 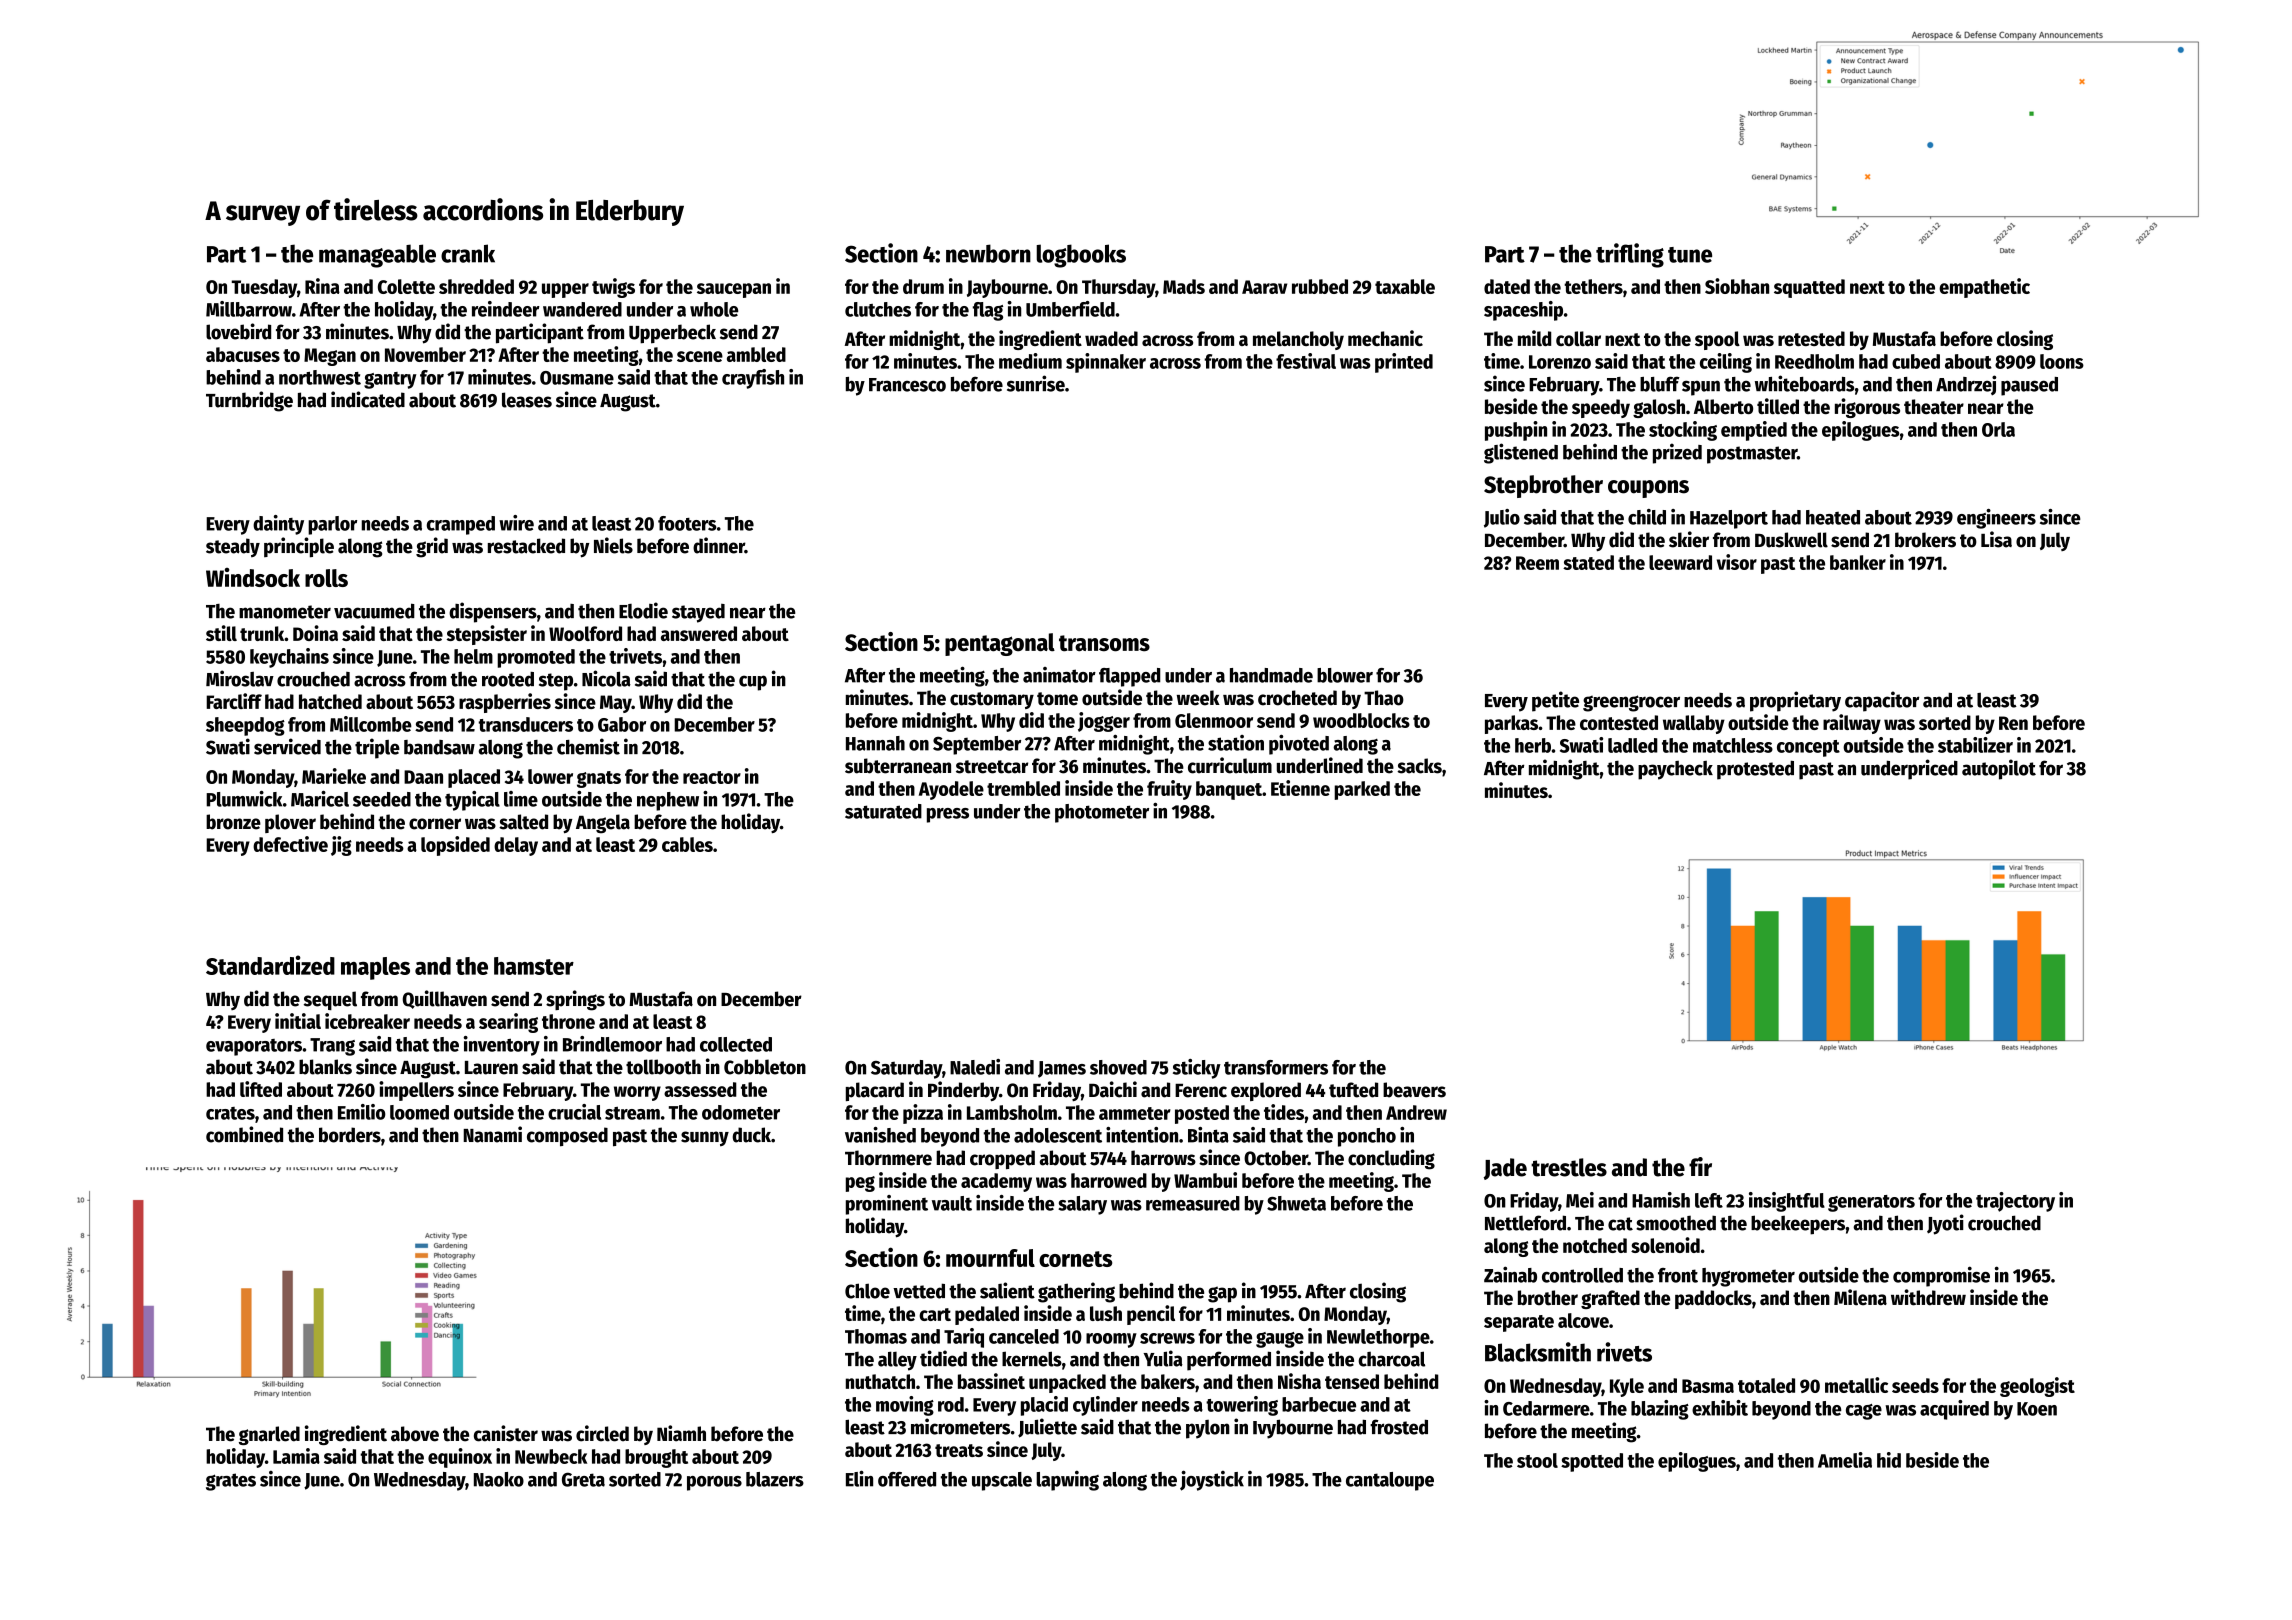 What do you see at coordinates (285, 612) in the screenshot?
I see `manometer` at bounding box center [285, 612].
